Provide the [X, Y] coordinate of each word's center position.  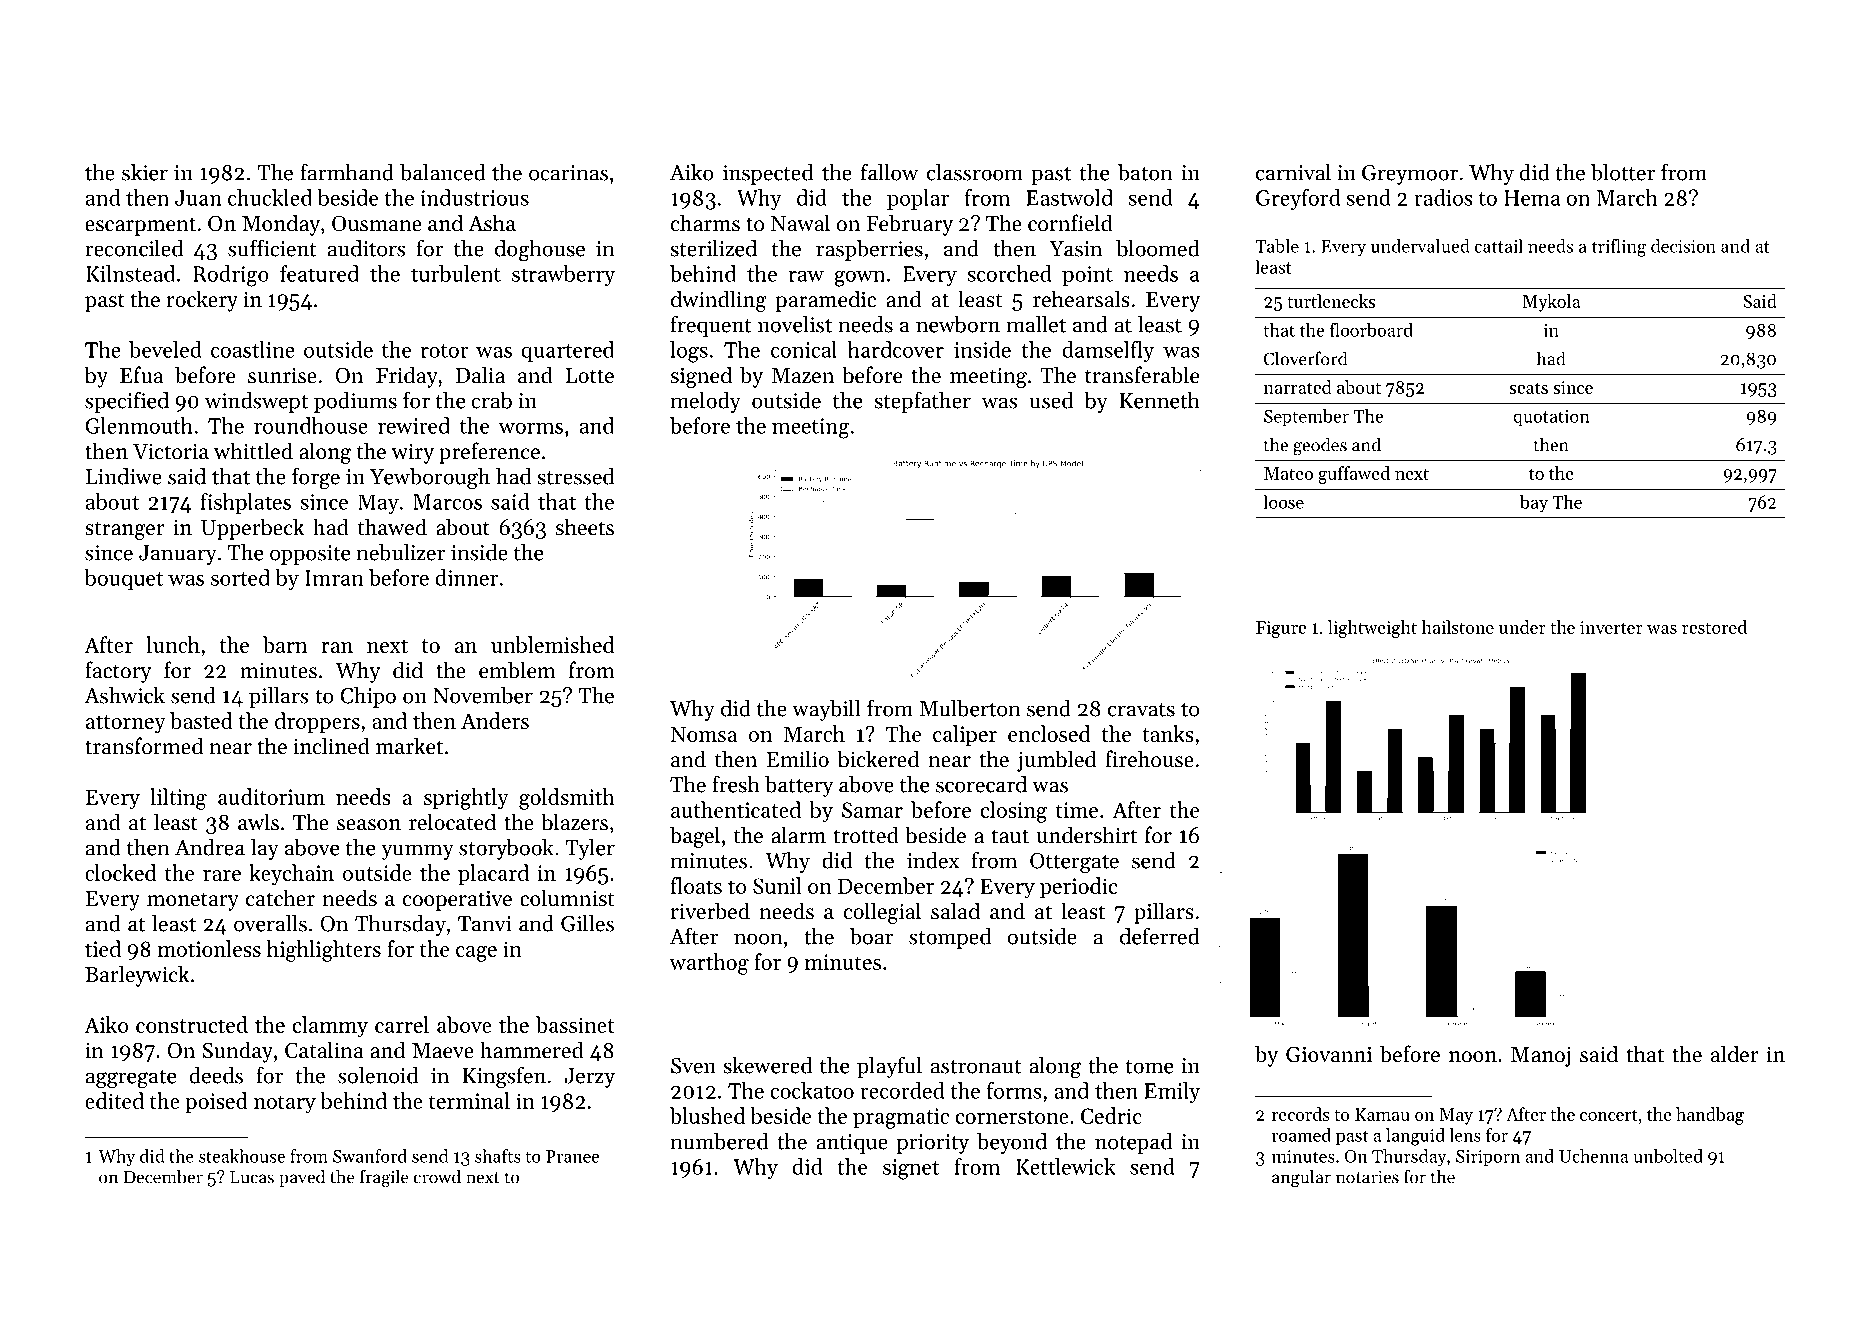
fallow [889, 172]
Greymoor [1410, 175]
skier [145, 172]
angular [1301, 1179]
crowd [437, 1177]
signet [911, 1169]
